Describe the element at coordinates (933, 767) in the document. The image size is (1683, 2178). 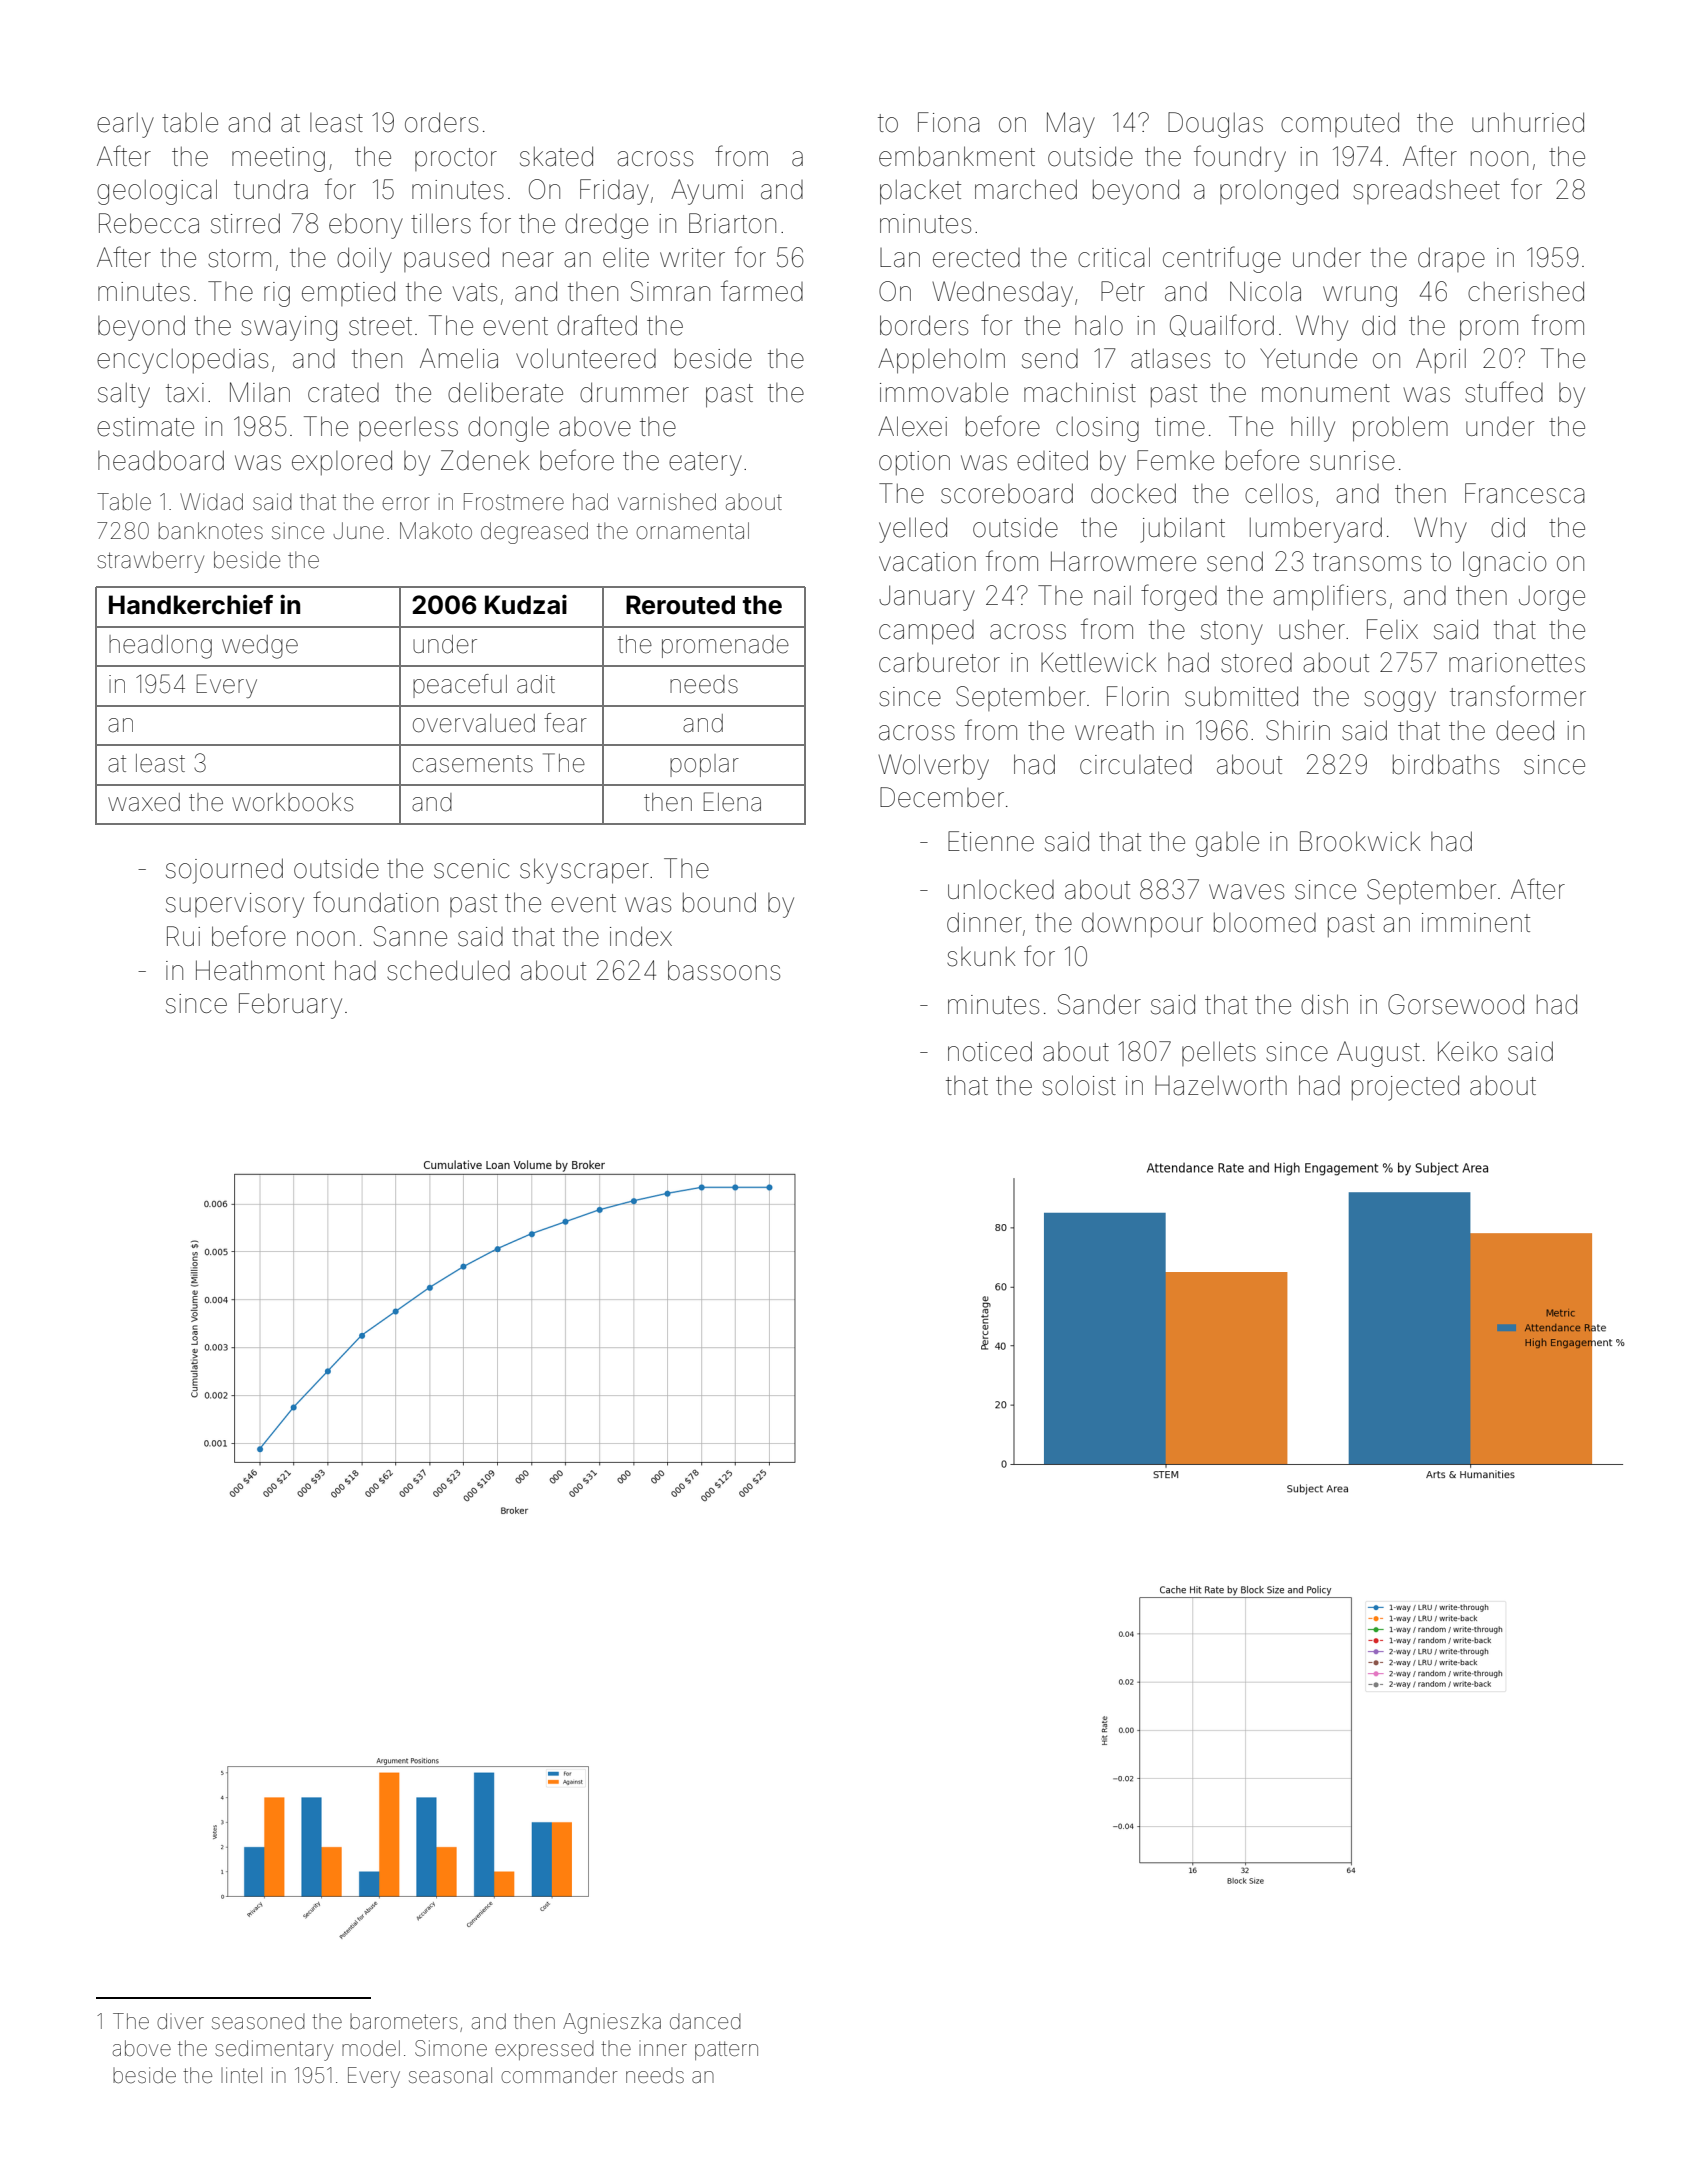
I see `Wolverby` at that location.
